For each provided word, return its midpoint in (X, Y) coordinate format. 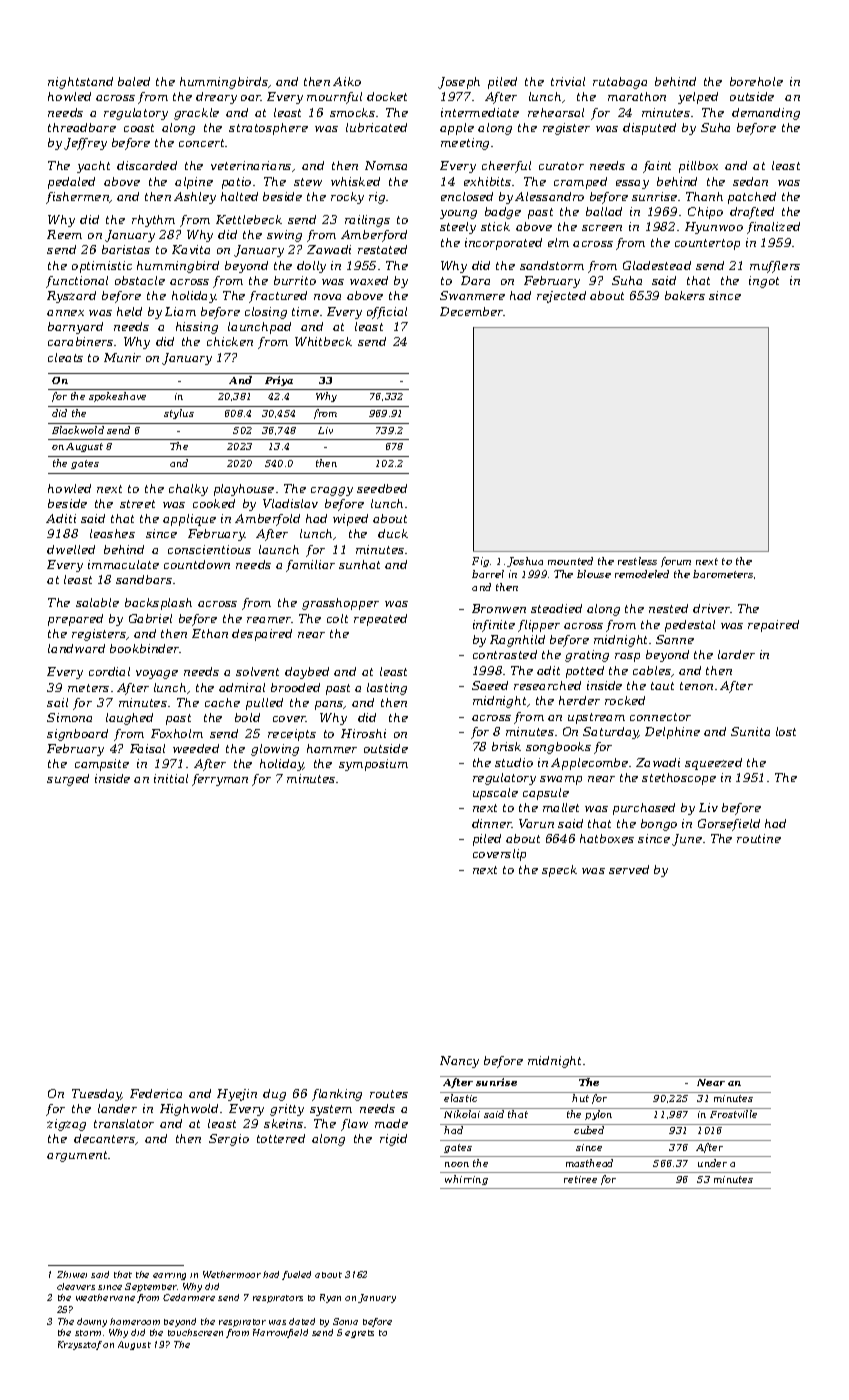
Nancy (459, 1062)
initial (171, 778)
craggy (332, 491)
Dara (475, 280)
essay (632, 184)
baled (134, 81)
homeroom (135, 1321)
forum (676, 562)
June (687, 840)
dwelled (71, 549)
